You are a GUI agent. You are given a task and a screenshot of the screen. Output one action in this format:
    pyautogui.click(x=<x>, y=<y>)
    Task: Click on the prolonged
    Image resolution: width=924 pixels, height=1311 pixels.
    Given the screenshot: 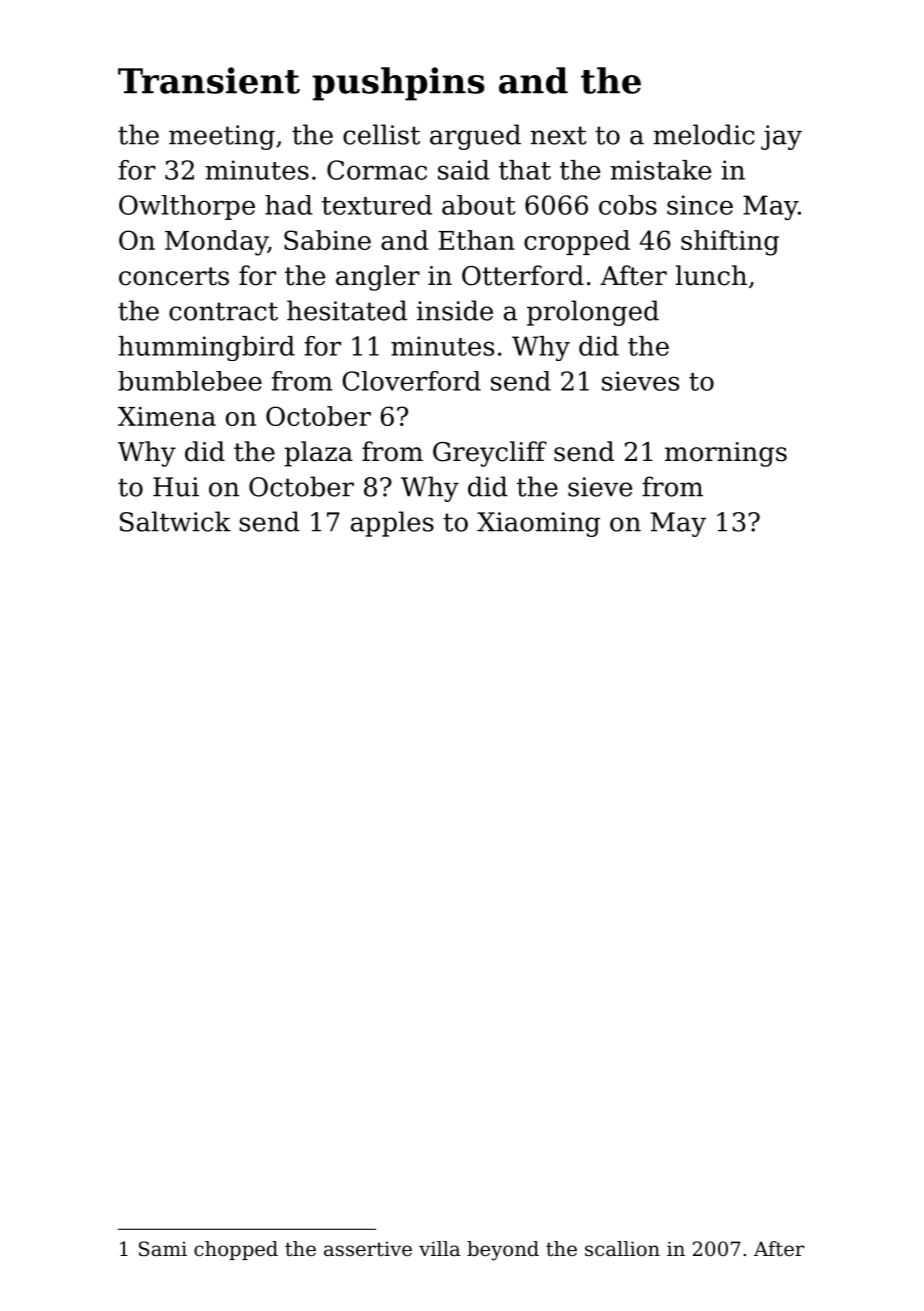 What is the action you would take?
    pyautogui.click(x=593, y=313)
